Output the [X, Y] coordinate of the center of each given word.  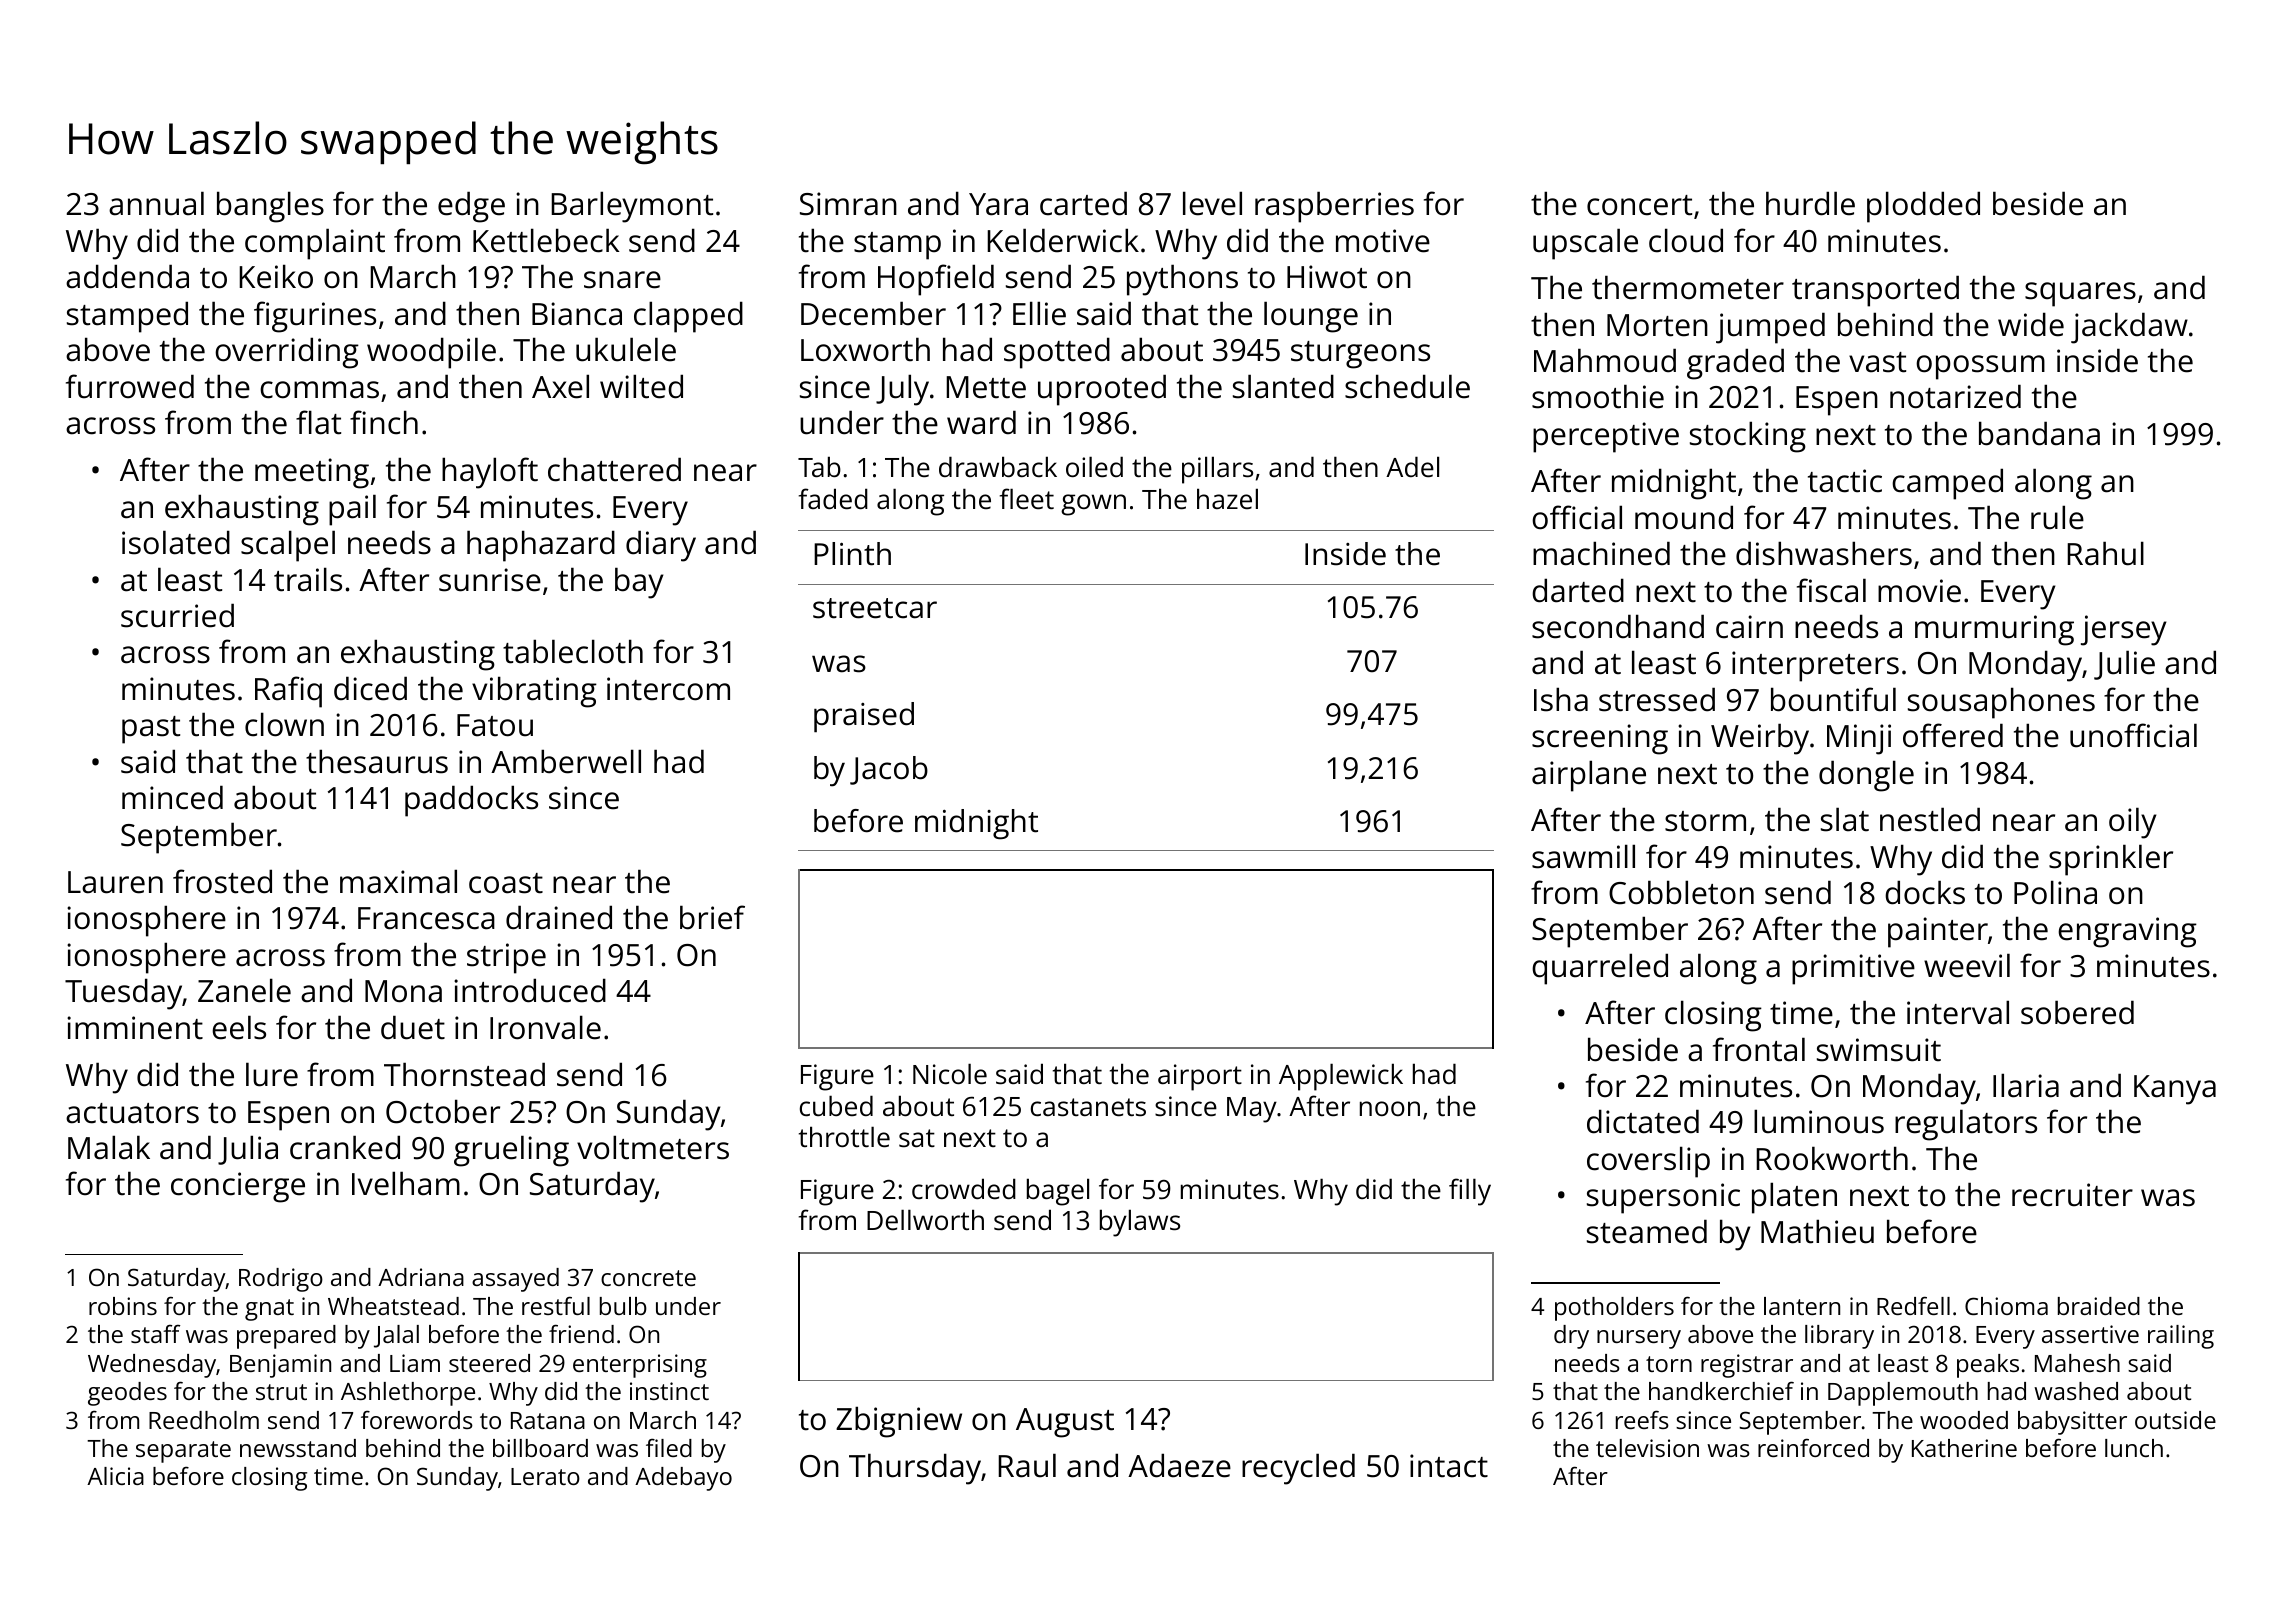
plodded [1923, 207]
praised [864, 717]
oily [2133, 823]
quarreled [1600, 969]
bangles [270, 207]
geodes [127, 1394]
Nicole [950, 1074]
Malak [109, 1147]
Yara [998, 204]
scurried [177, 615]
